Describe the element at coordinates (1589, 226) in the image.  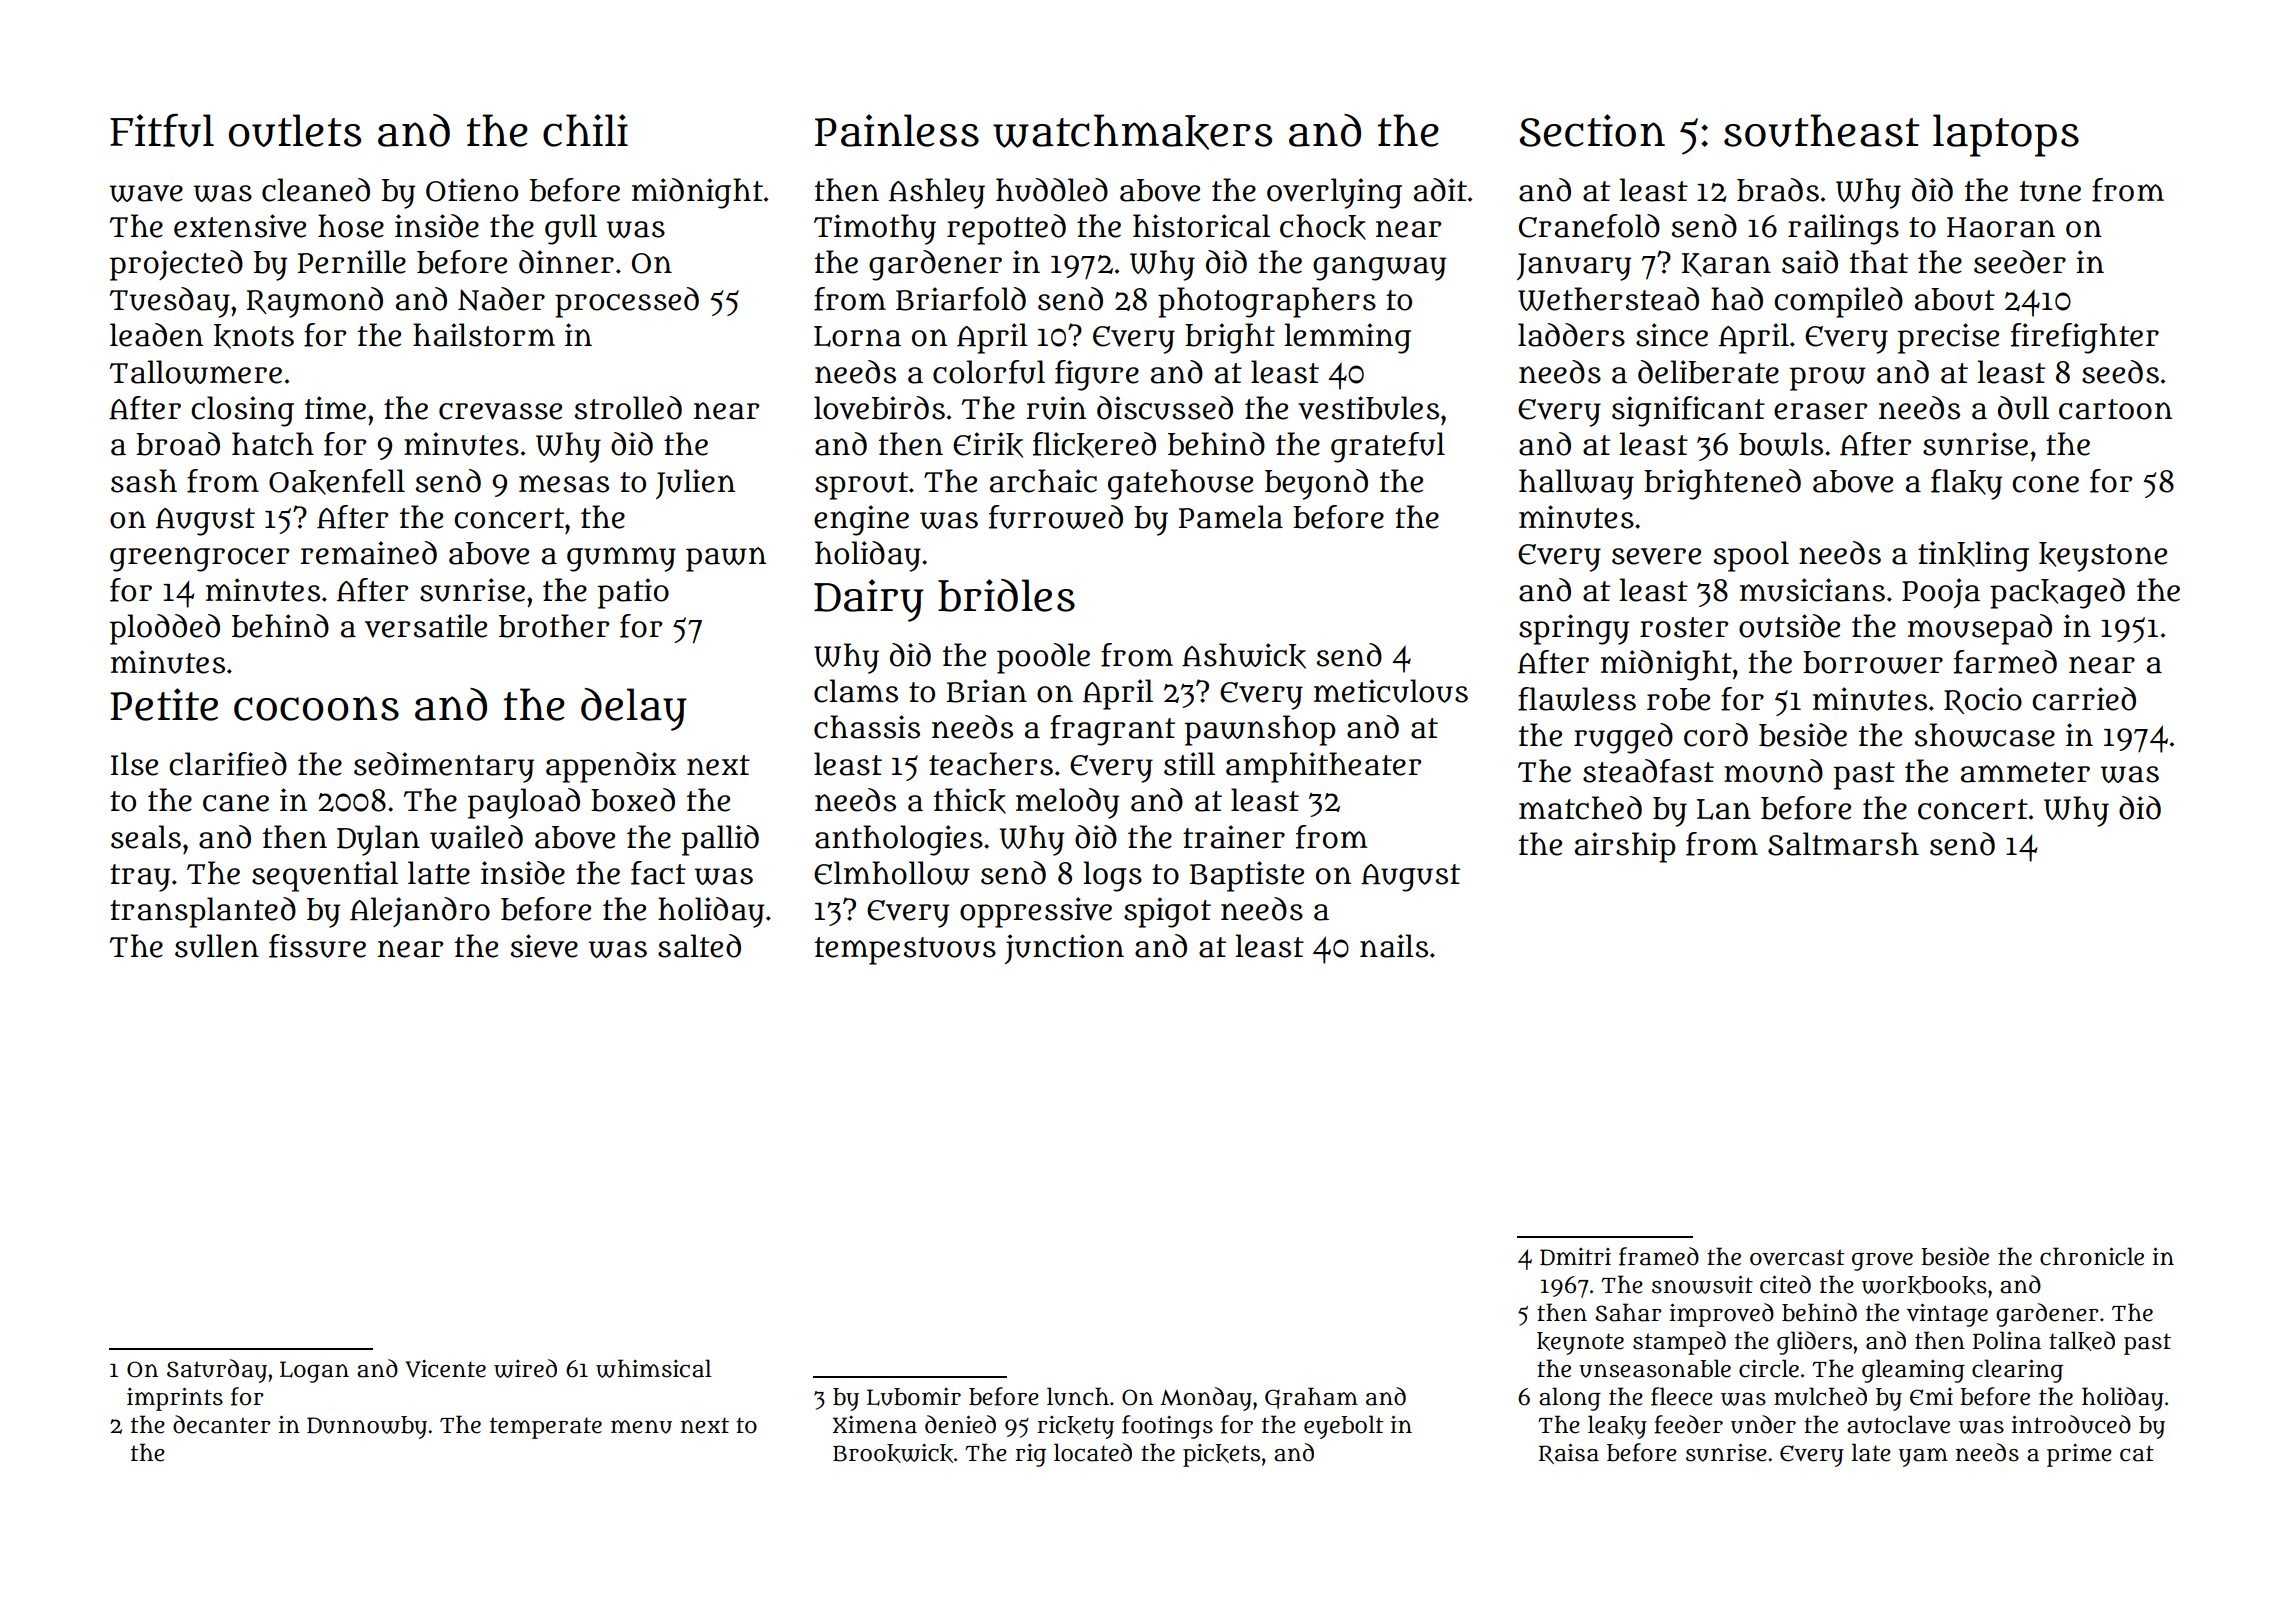
I see `Cranefold` at that location.
